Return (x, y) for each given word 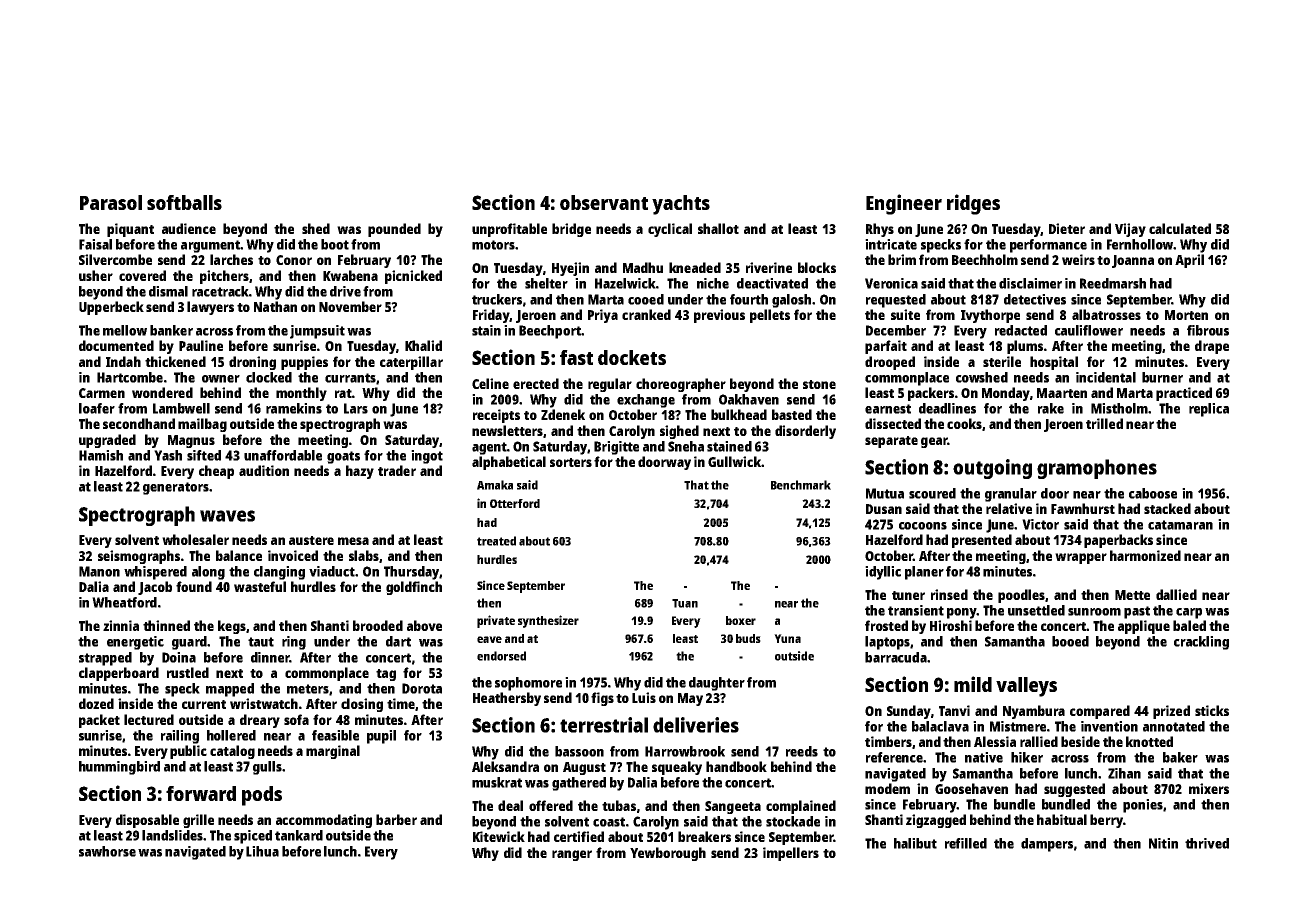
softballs (184, 202)
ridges (973, 204)
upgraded (107, 441)
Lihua (262, 851)
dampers (1047, 845)
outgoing (992, 469)
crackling (1201, 643)
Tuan (685, 603)
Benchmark (801, 485)
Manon (99, 571)
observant (604, 202)
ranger (572, 855)
